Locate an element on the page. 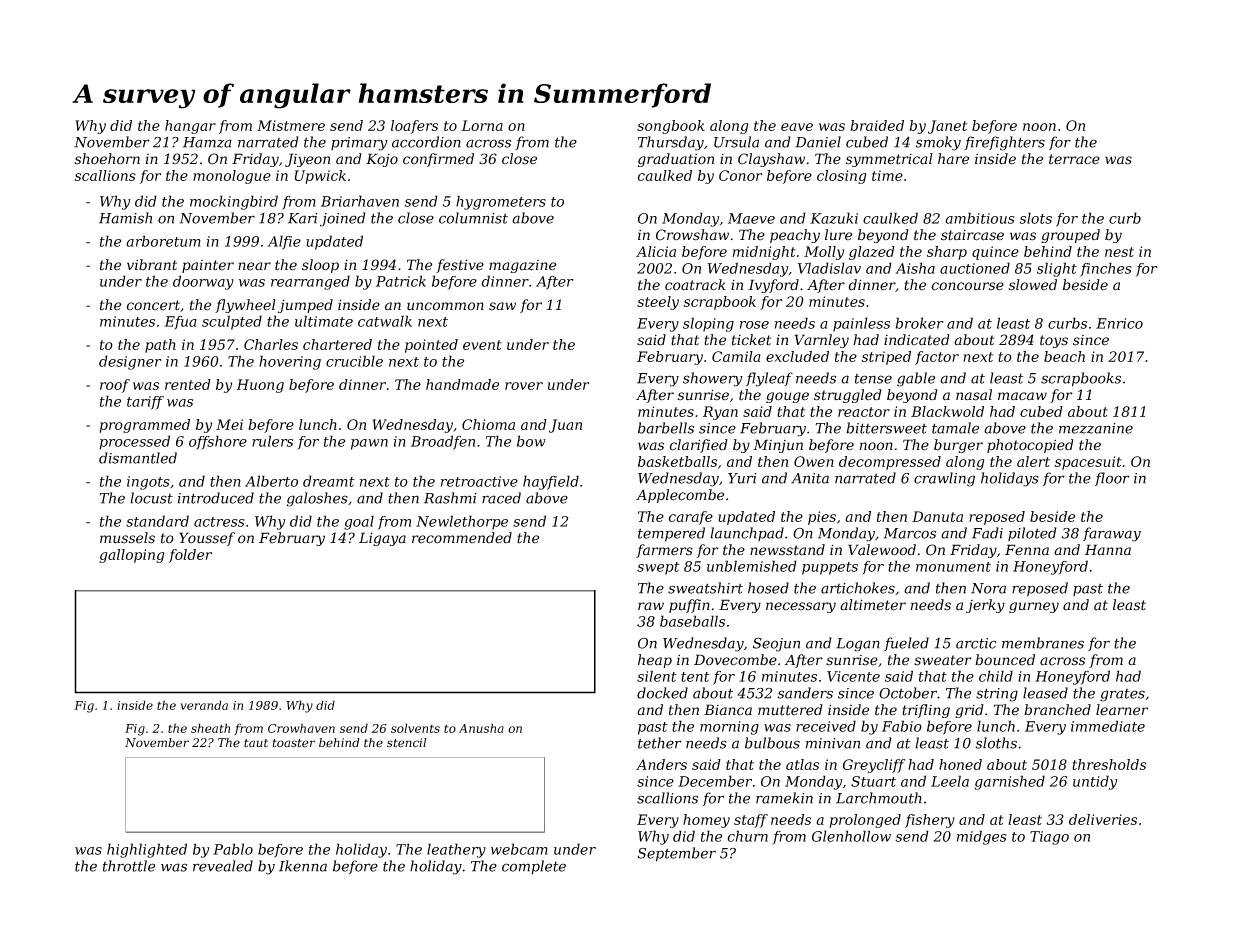  tether is located at coordinates (660, 743).
